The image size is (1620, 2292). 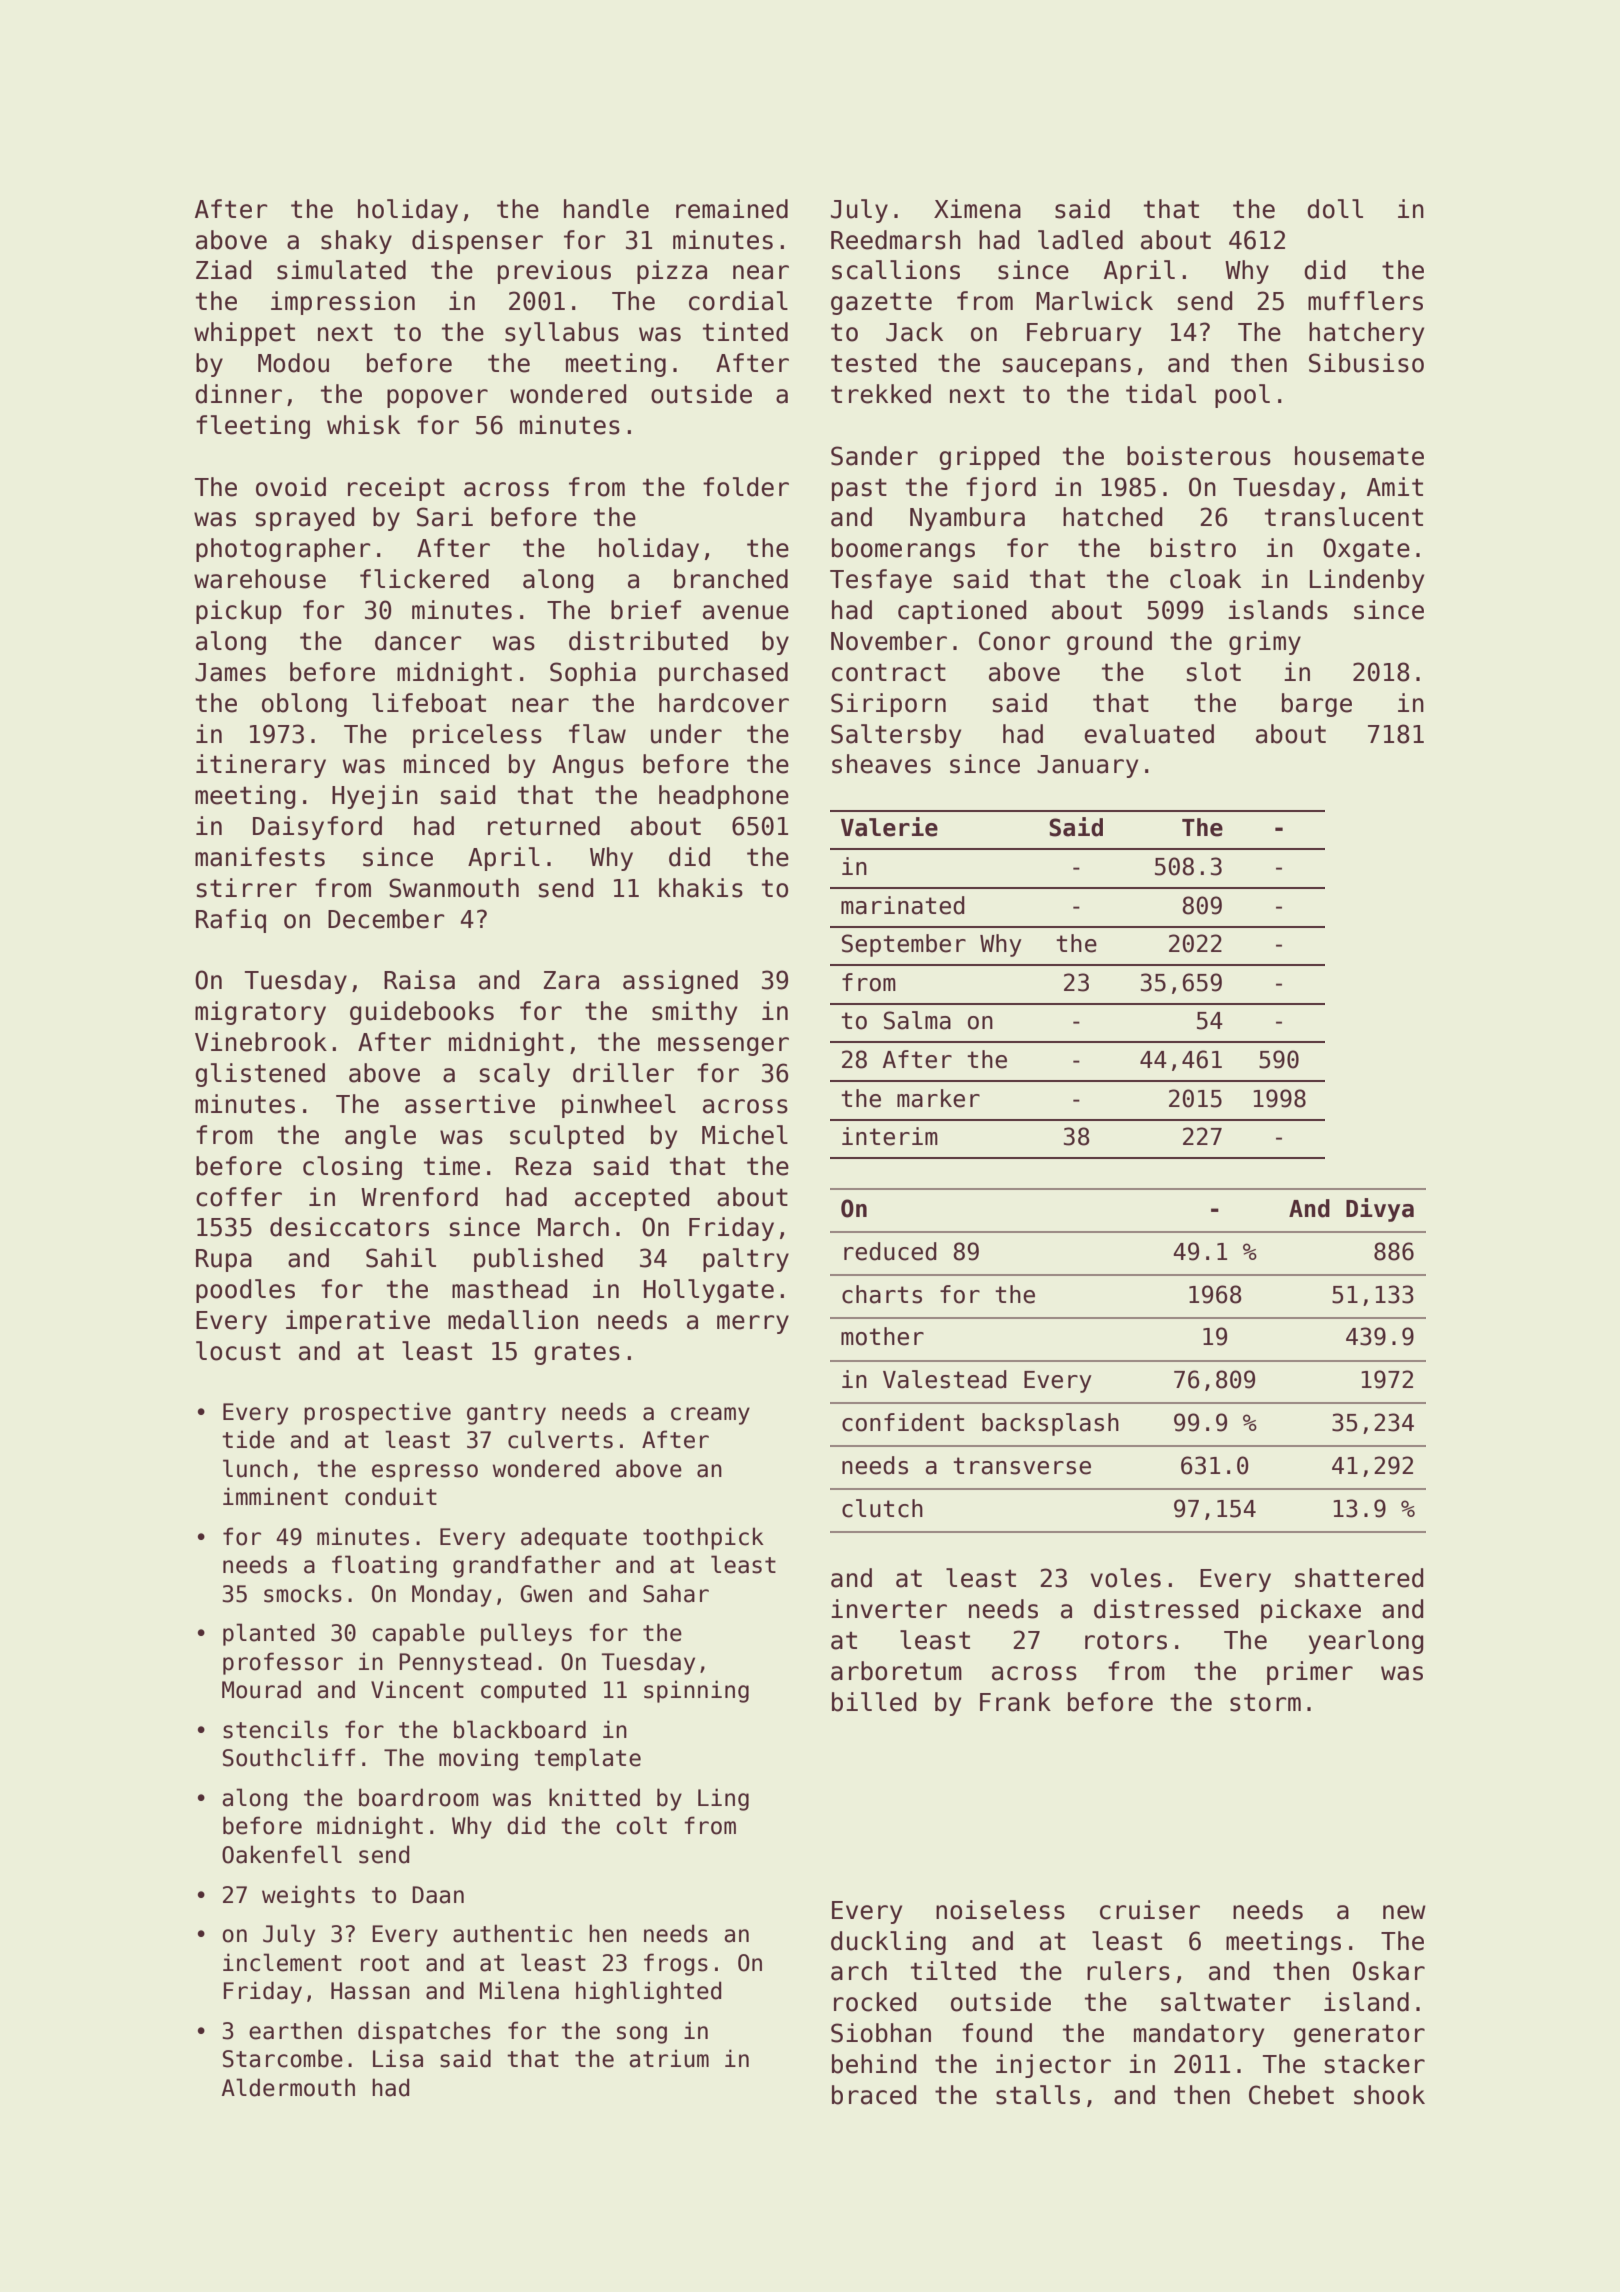 What do you see at coordinates (676, 1964) in the screenshot?
I see `frogs` at bounding box center [676, 1964].
